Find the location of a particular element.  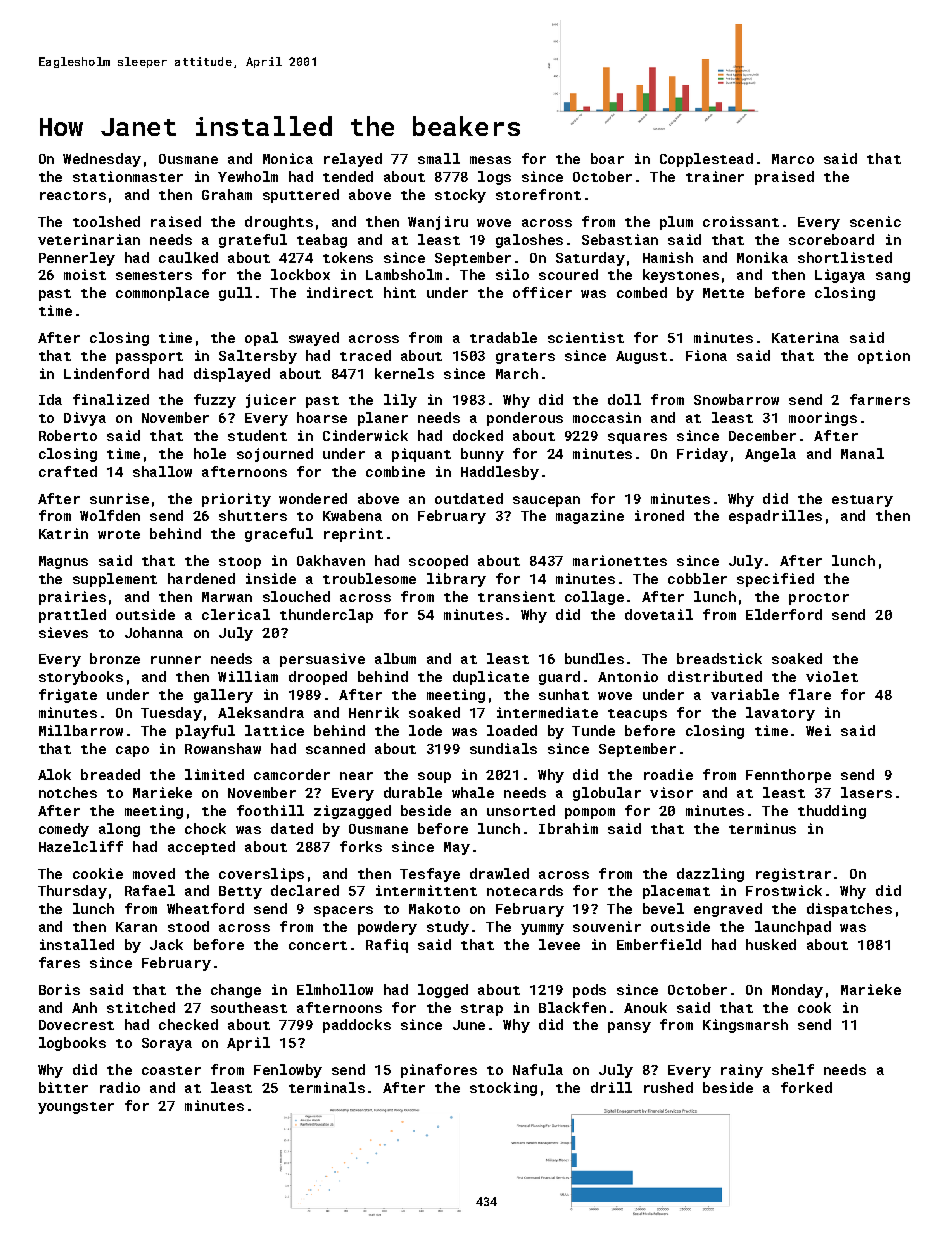

priority is located at coordinates (236, 500).
